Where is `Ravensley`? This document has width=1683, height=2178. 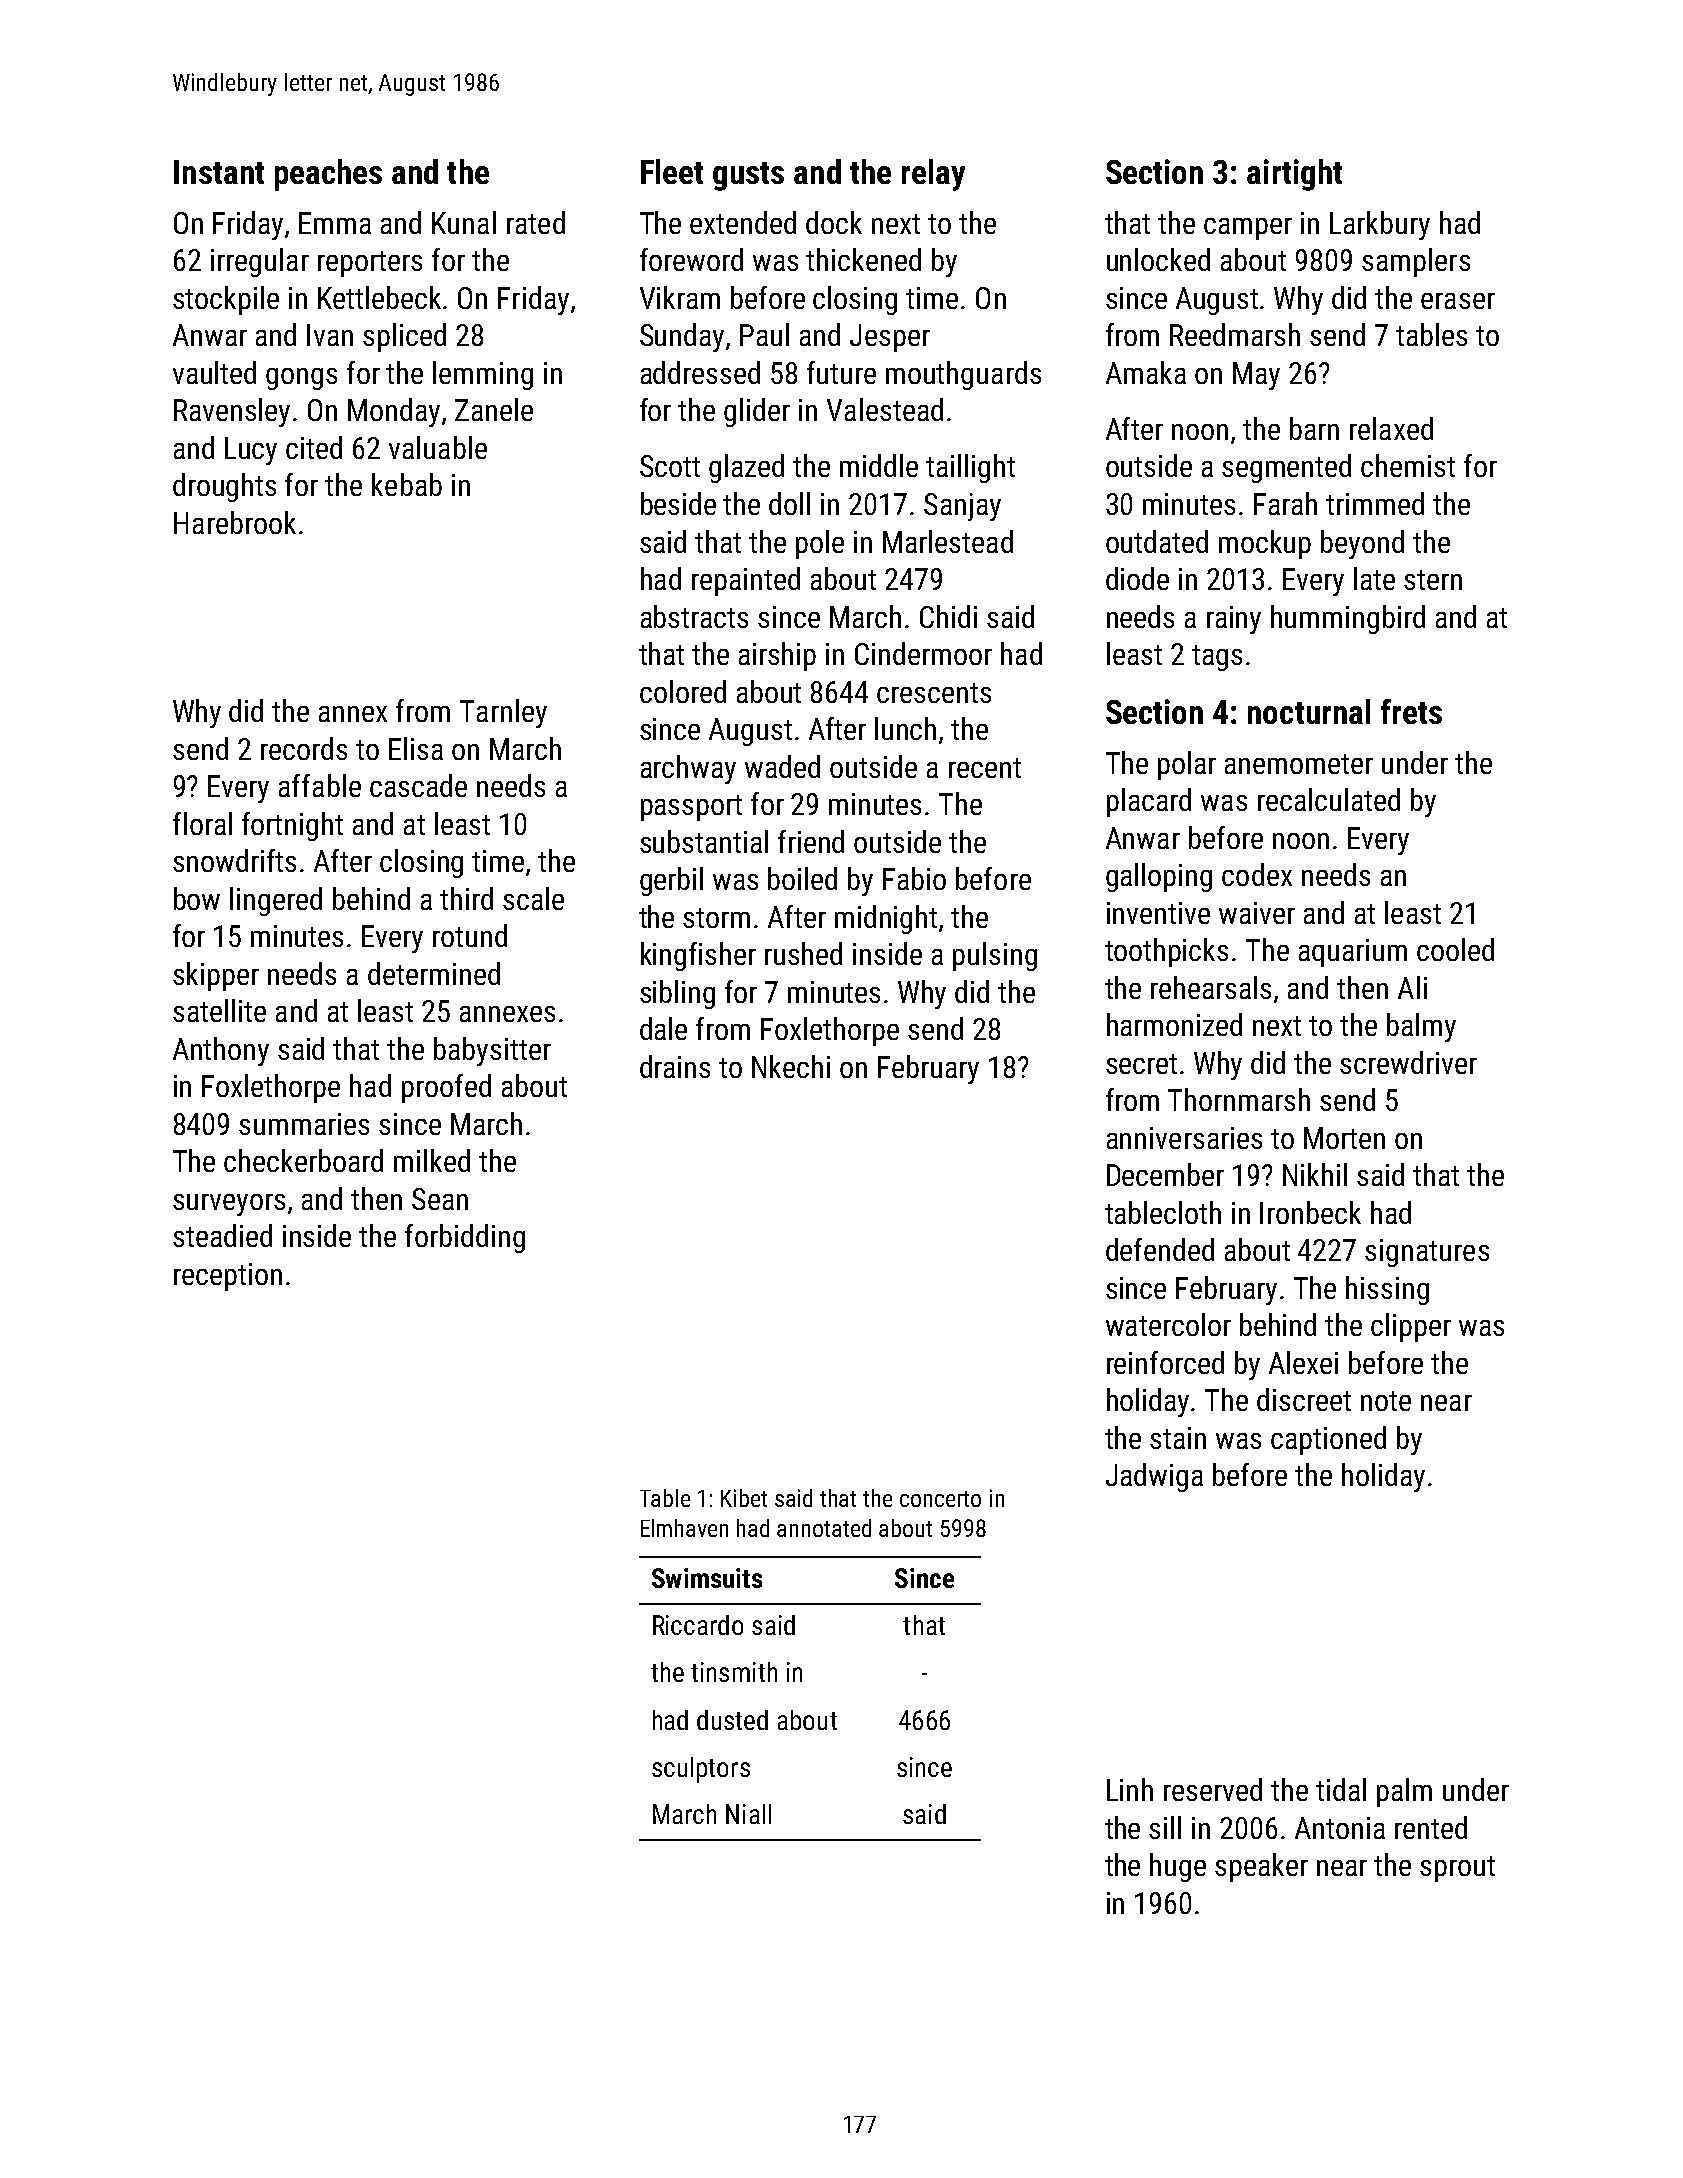
Ravensley is located at coordinates (232, 412).
